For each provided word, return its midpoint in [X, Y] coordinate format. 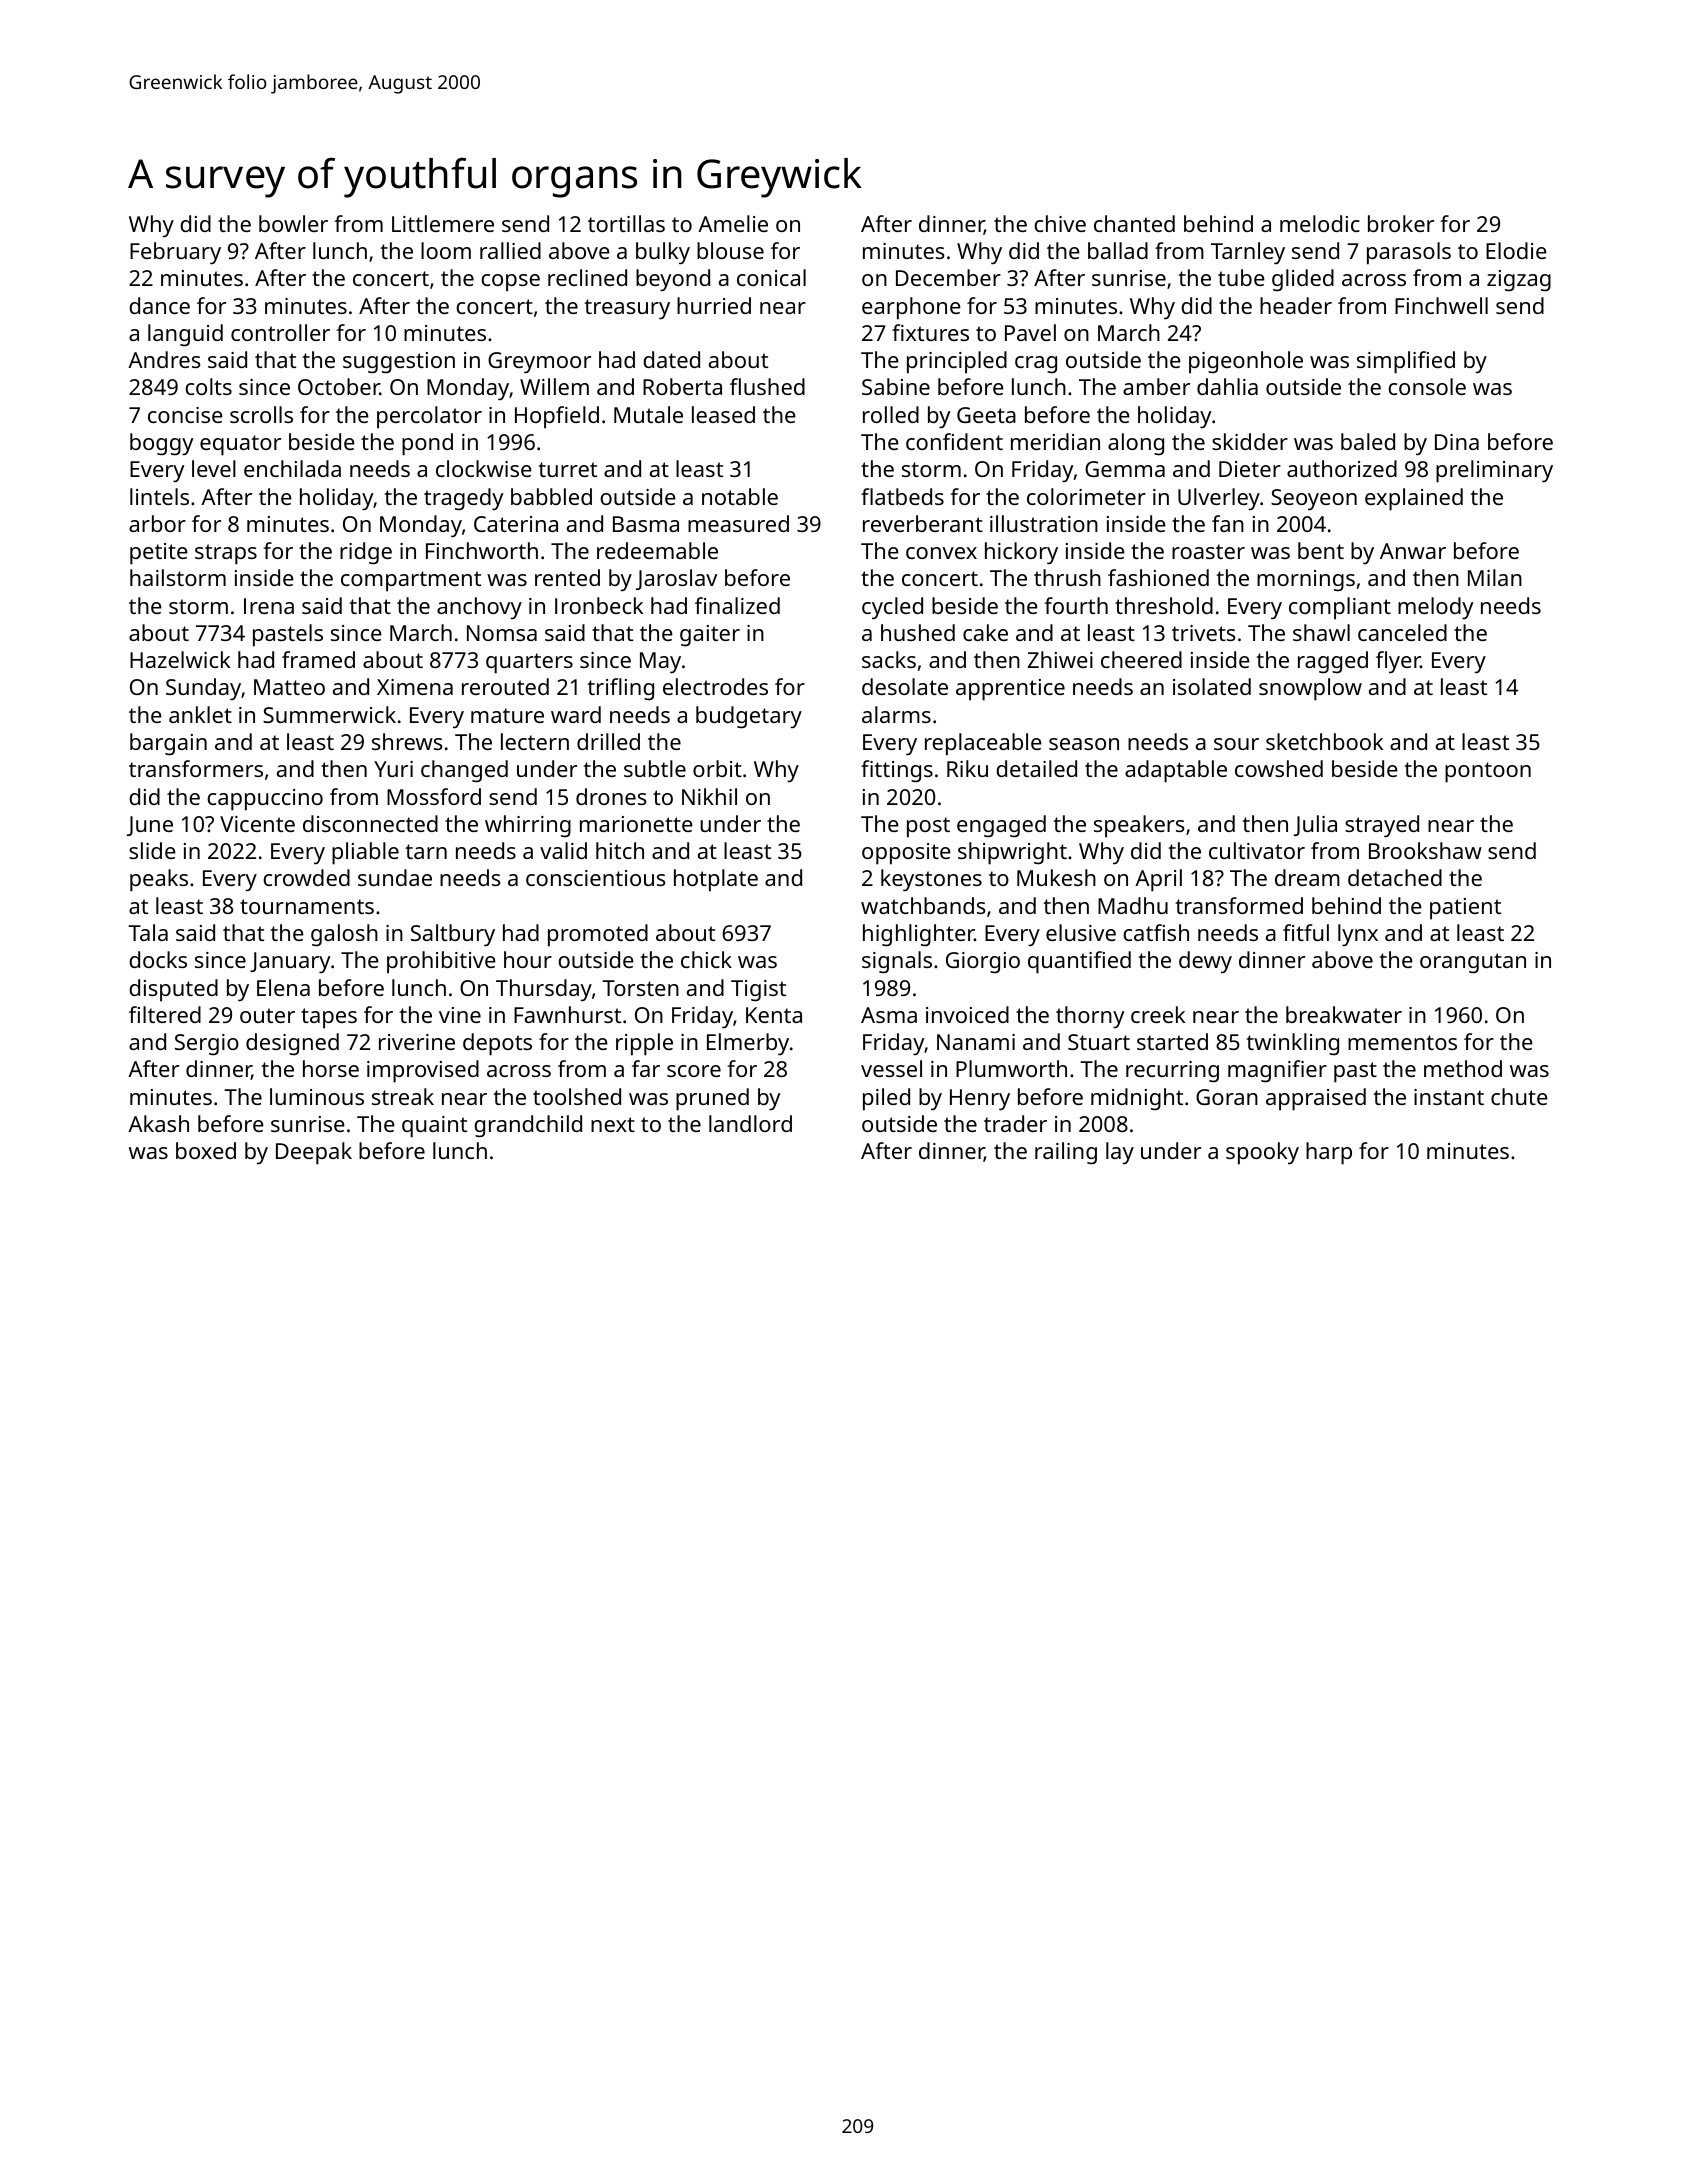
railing [1066, 1153]
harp [1329, 1153]
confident [954, 441]
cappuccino [265, 800]
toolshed [577, 1096]
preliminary [1494, 471]
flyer [1398, 662]
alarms [896, 714]
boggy [162, 444]
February [175, 253]
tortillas [626, 223]
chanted [1134, 223]
